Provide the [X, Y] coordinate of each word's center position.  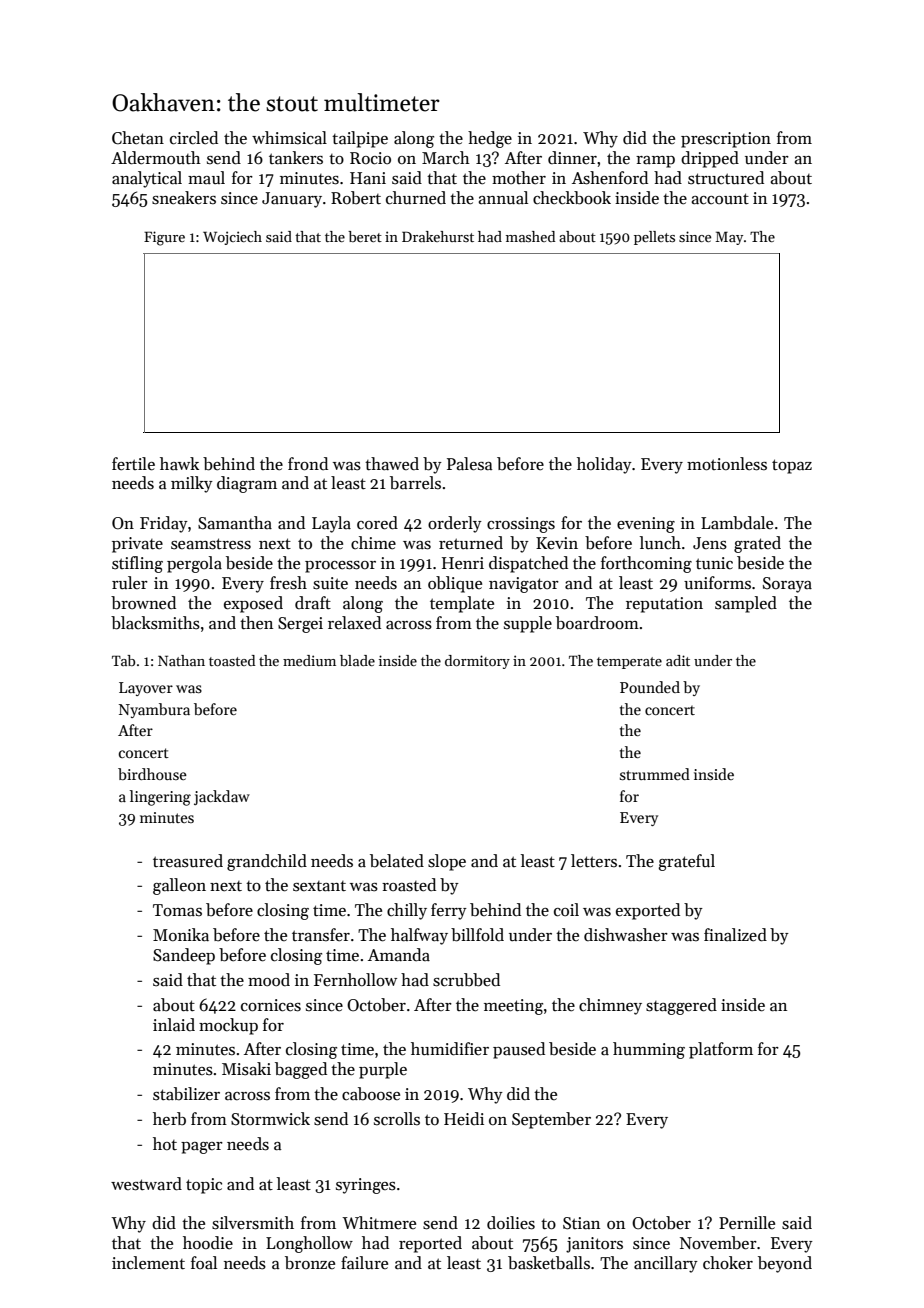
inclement [148, 1263]
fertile [133, 464]
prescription [726, 140]
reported [430, 1244]
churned [416, 198]
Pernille [747, 1222]
